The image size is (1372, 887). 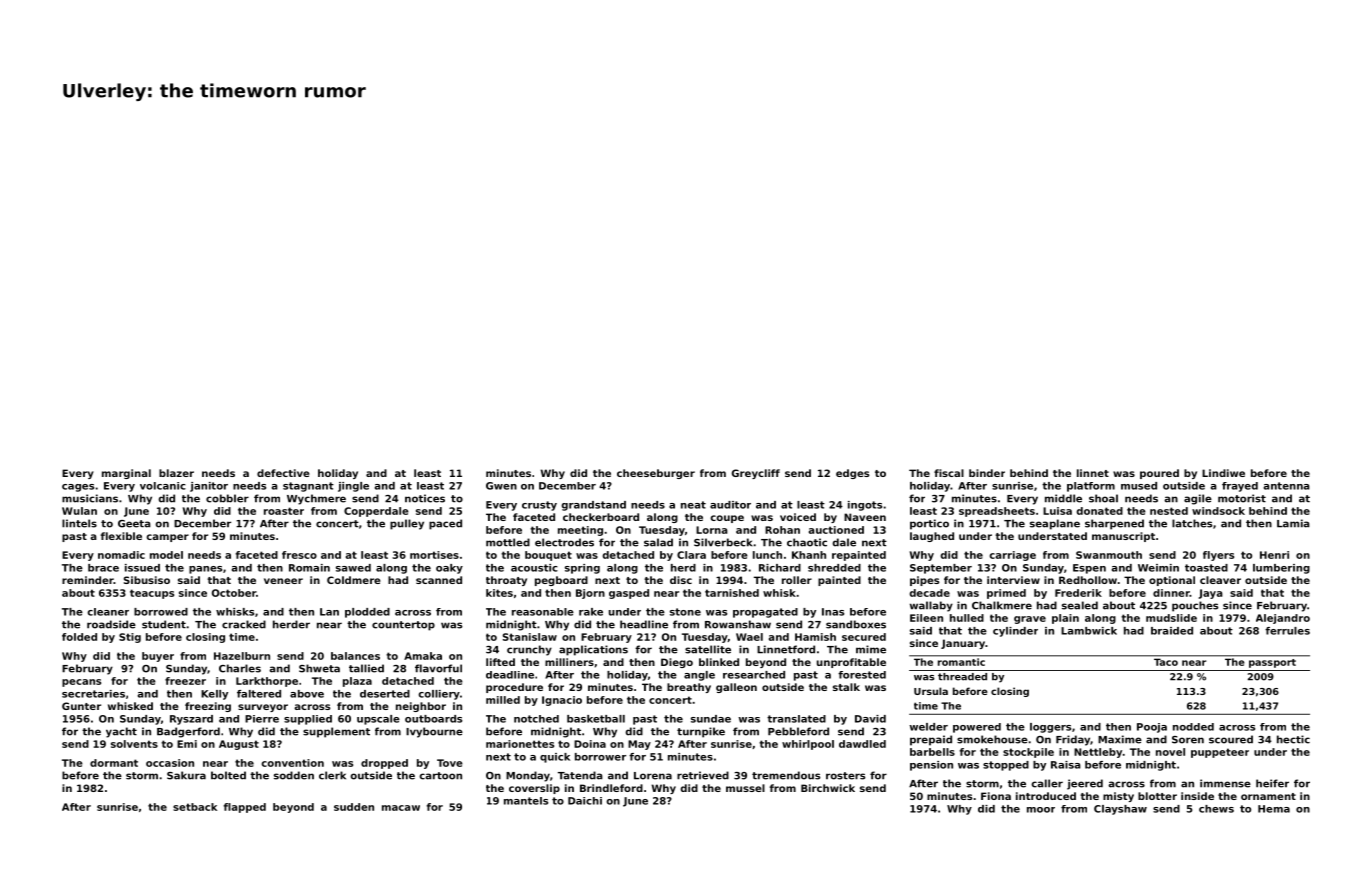 What do you see at coordinates (1268, 796) in the image?
I see `ornament` at bounding box center [1268, 796].
